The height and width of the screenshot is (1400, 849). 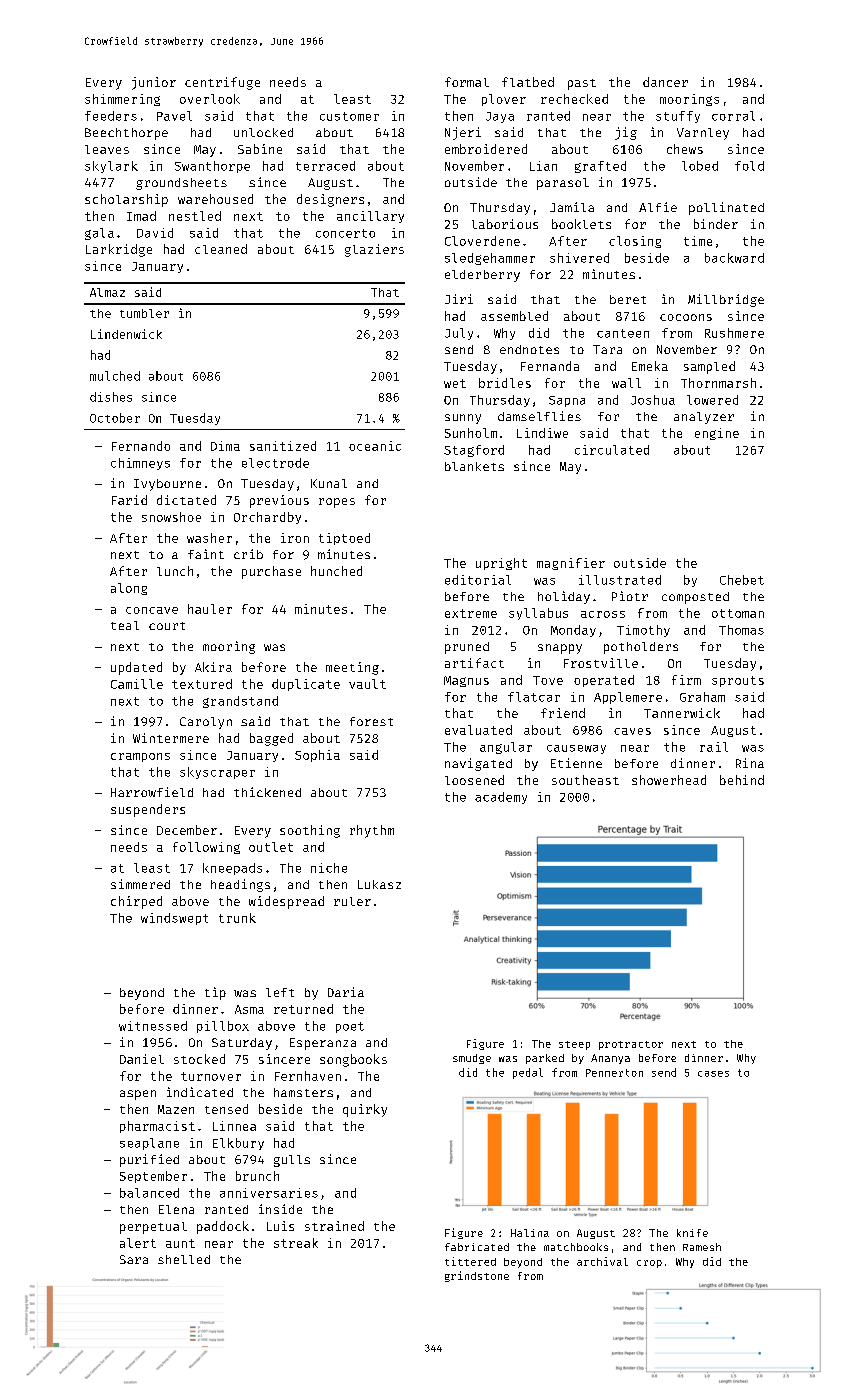 I want to click on oceanic, so click(x=375, y=446).
